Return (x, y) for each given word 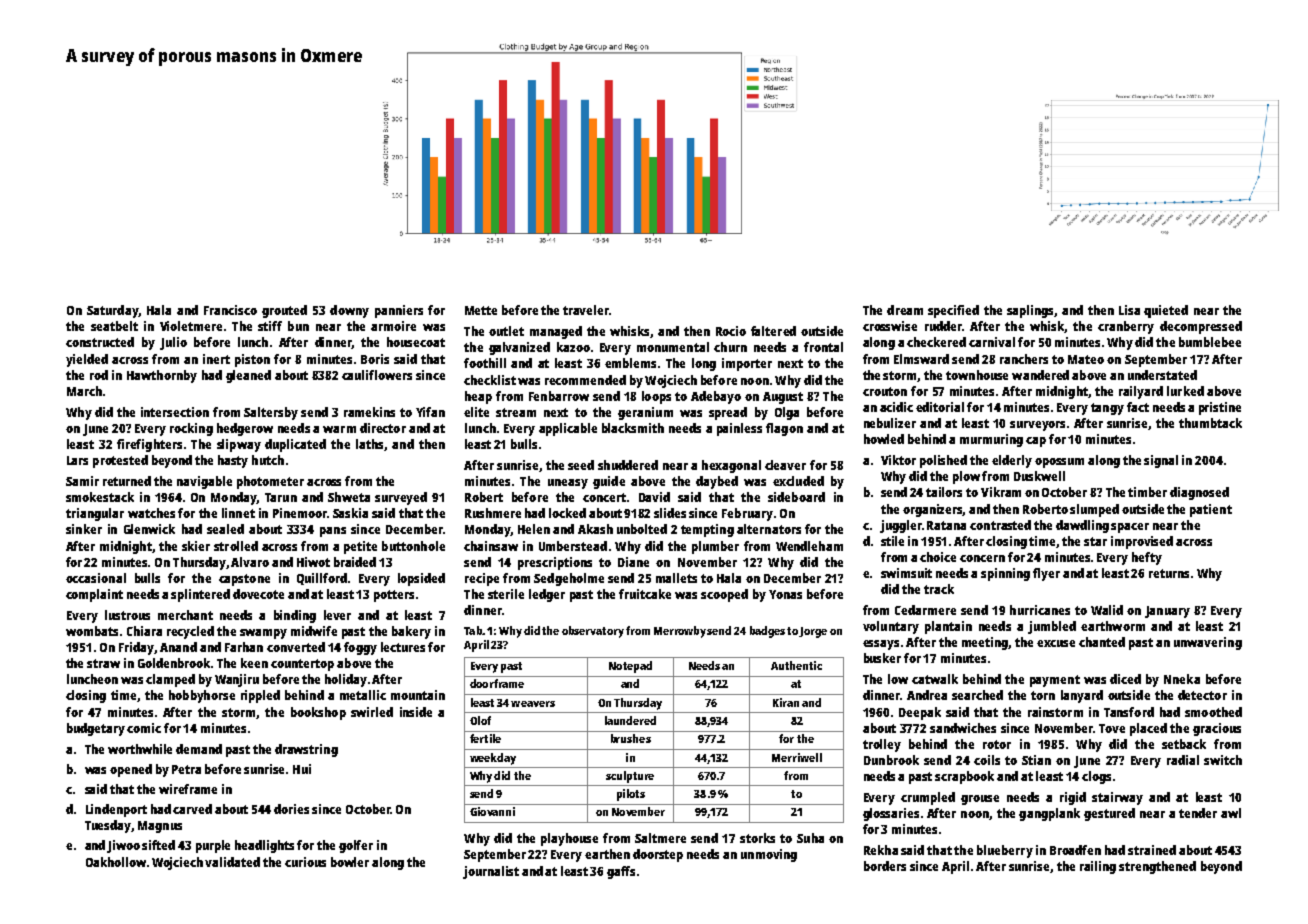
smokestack (100, 497)
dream (905, 310)
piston (252, 360)
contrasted (1000, 525)
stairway (1117, 798)
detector (1202, 695)
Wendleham (809, 546)
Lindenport (116, 810)
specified (953, 311)
